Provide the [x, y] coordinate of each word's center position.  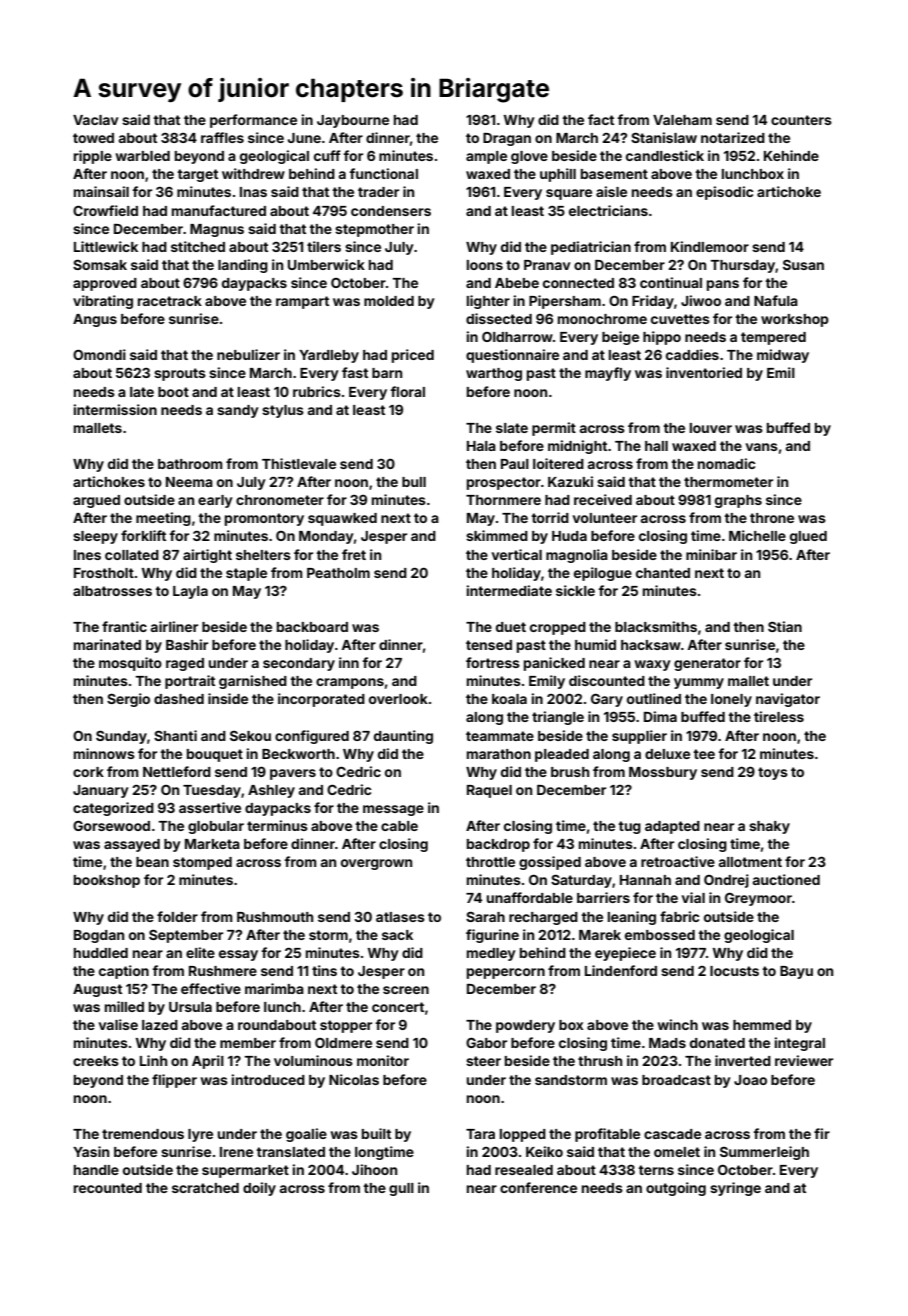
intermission [115, 409]
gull [401, 1189]
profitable [607, 1135]
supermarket [245, 1171]
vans [761, 447]
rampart [302, 302]
